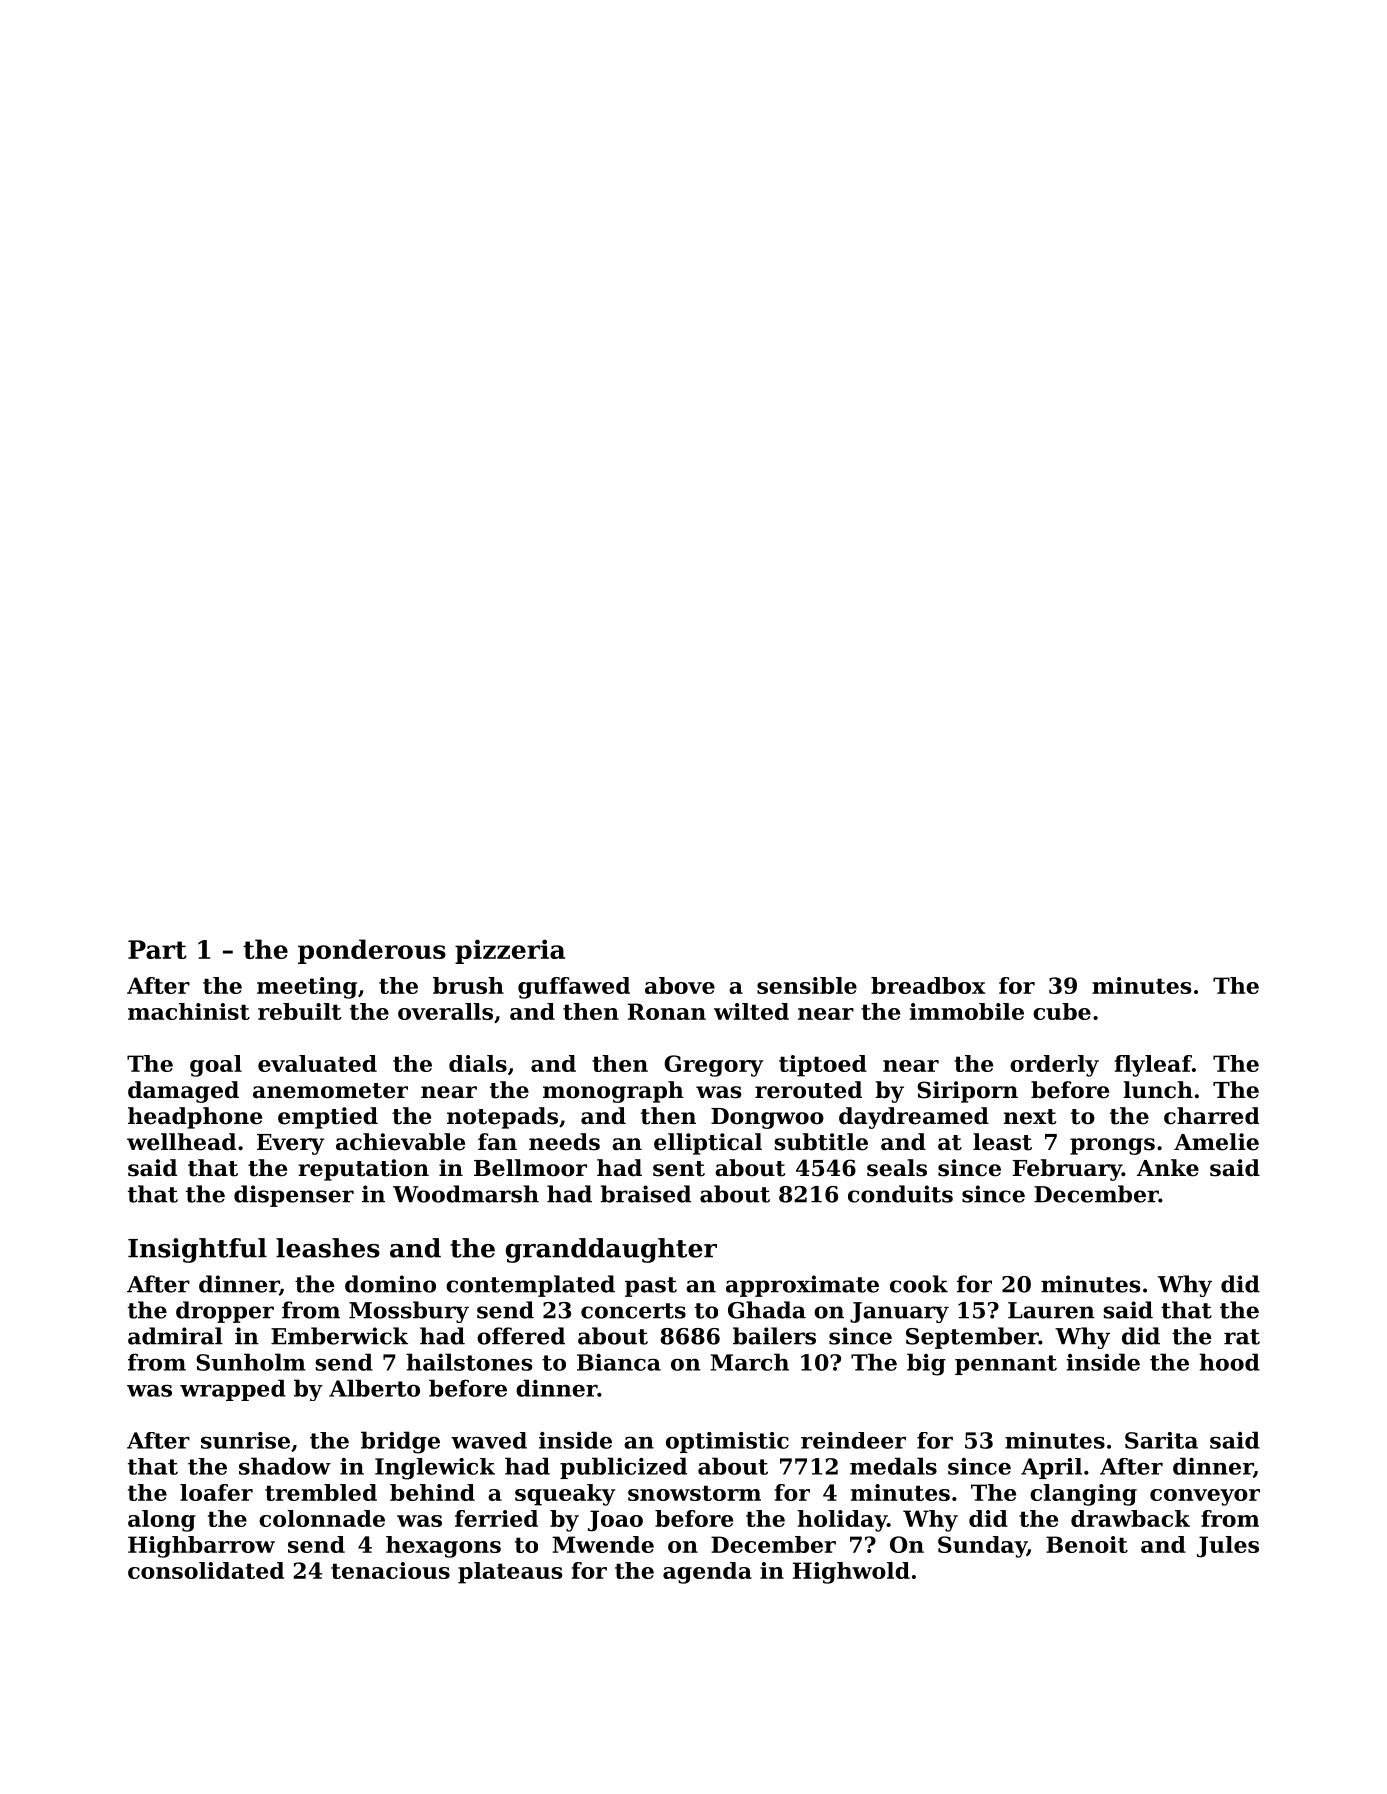  What do you see at coordinates (409, 1312) in the image?
I see `Mossbury` at bounding box center [409, 1312].
